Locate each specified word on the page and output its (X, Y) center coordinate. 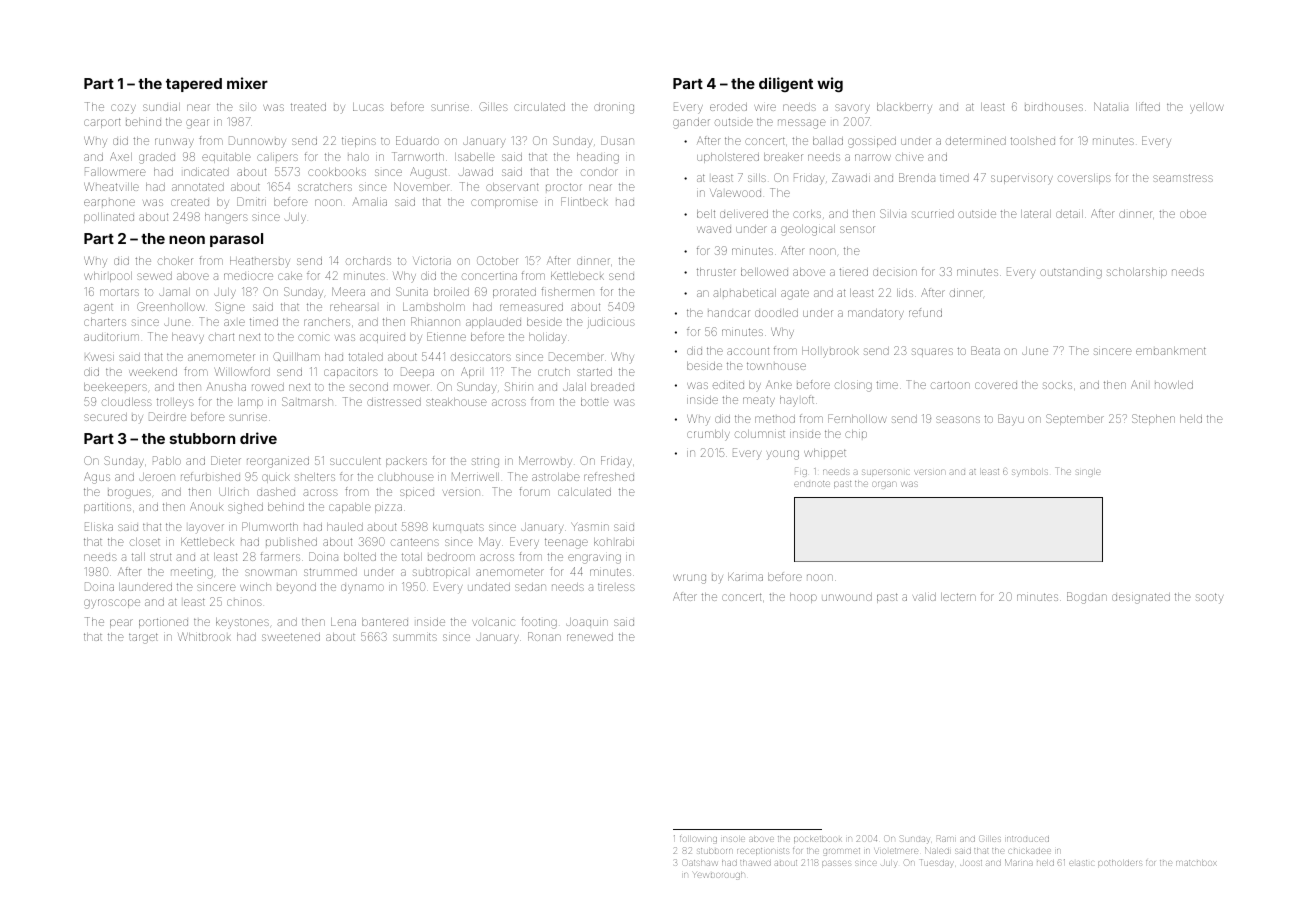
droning (614, 108)
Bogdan (1087, 598)
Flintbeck (584, 201)
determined (976, 141)
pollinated (109, 218)
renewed (590, 637)
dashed (276, 492)
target (143, 638)
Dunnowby (257, 142)
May (489, 543)
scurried (933, 214)
